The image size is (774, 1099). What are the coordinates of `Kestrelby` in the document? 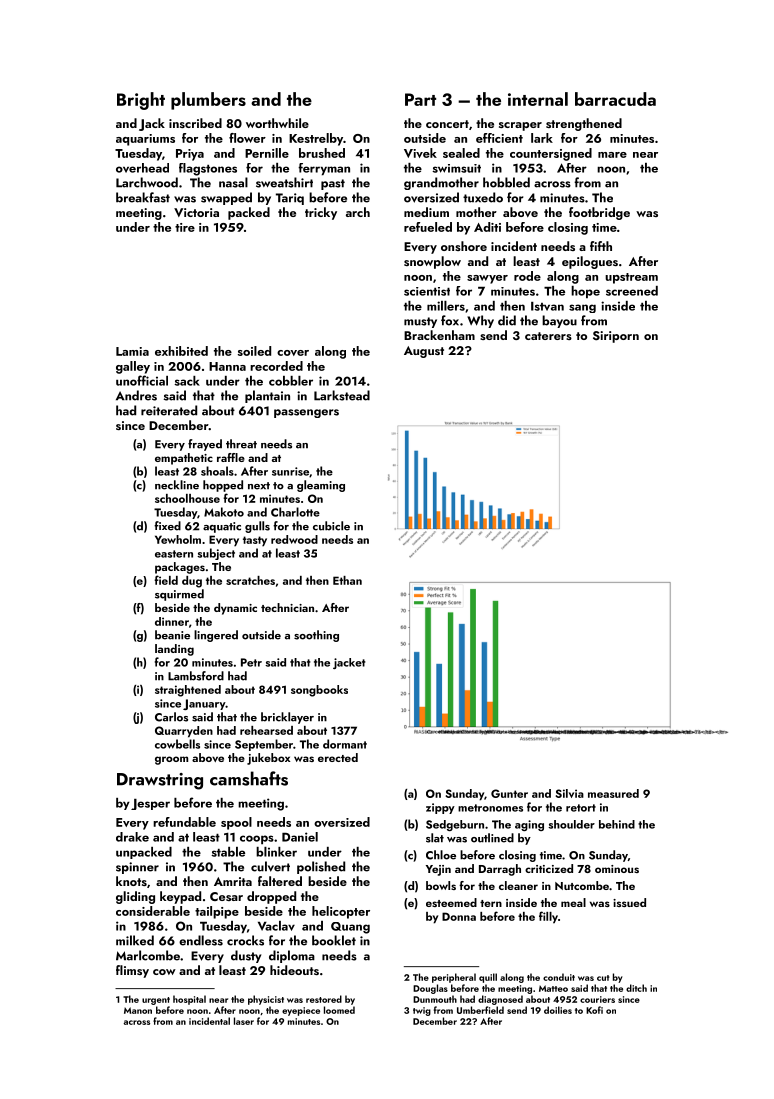 It's located at (316, 139).
